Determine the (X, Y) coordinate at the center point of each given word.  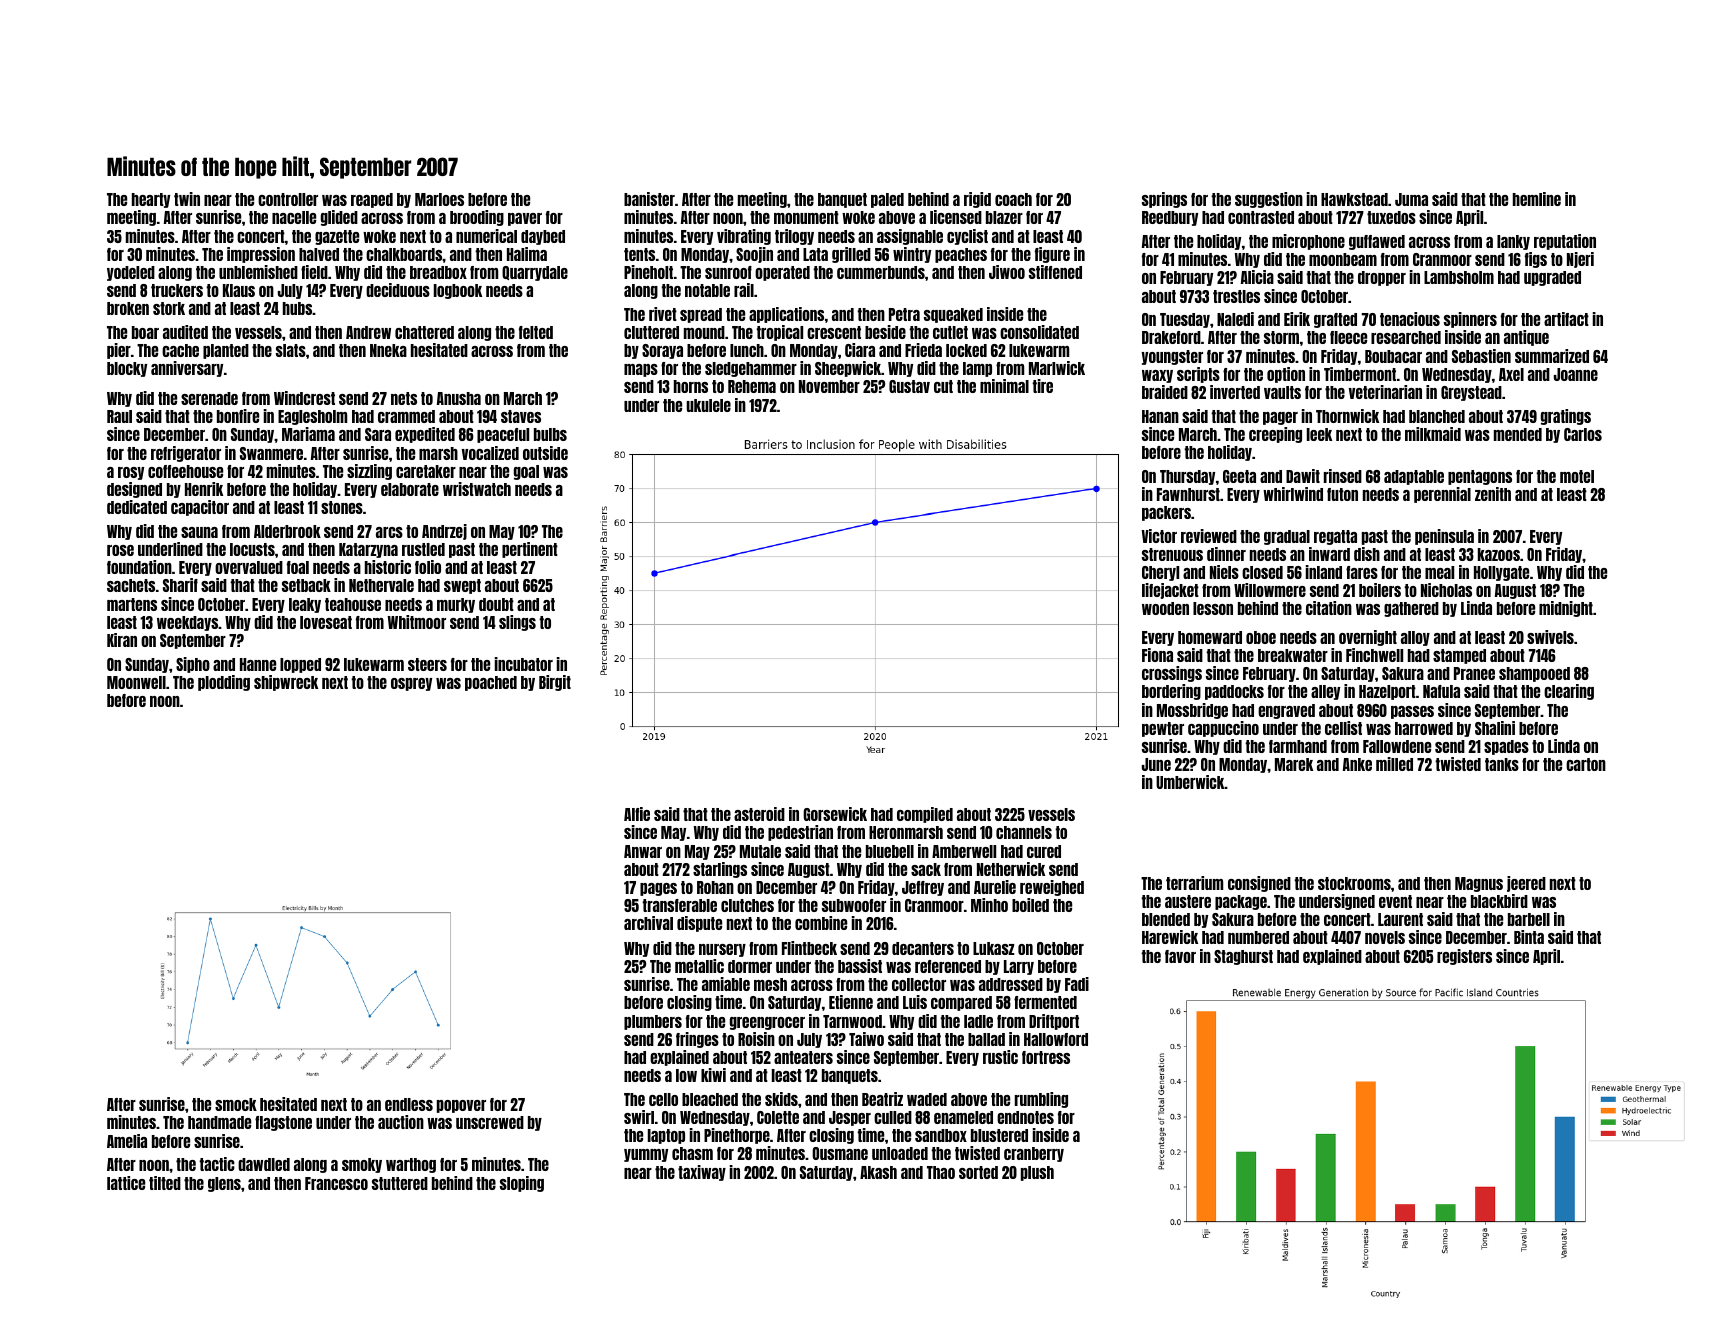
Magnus (1479, 884)
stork (169, 308)
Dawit (1303, 476)
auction (401, 1122)
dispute (699, 924)
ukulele (708, 405)
